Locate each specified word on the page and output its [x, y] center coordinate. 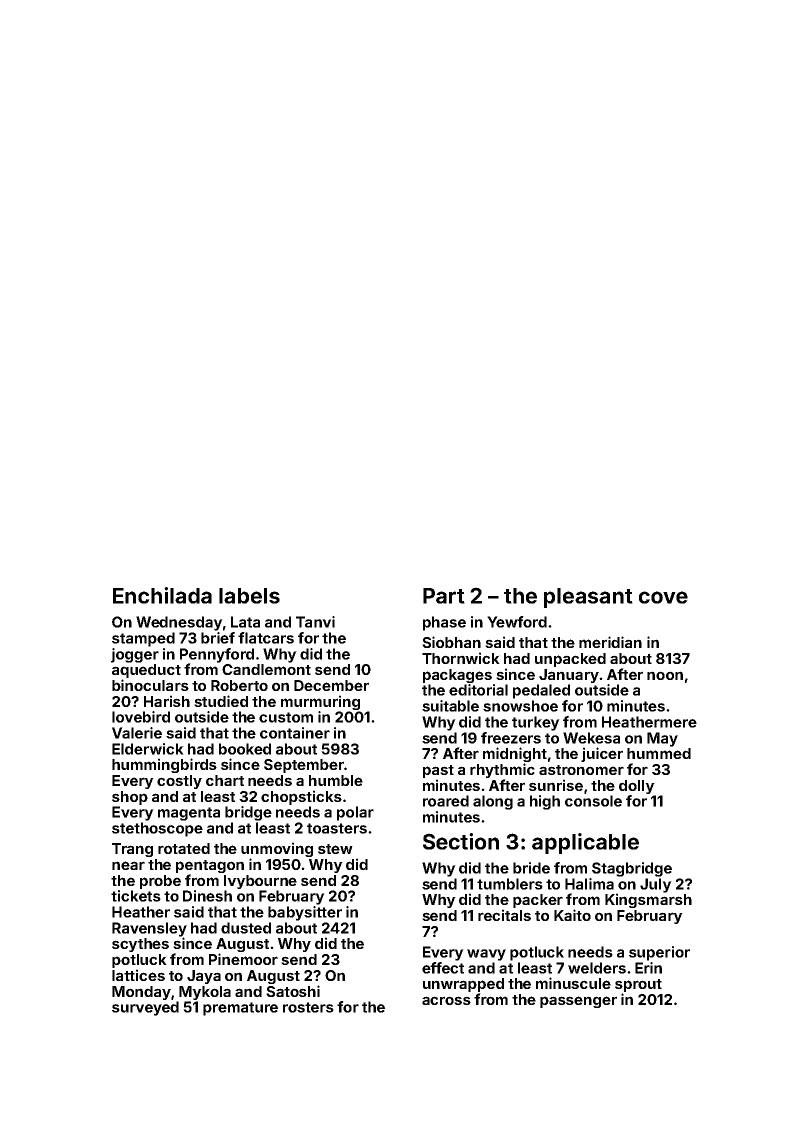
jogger [135, 655]
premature [240, 1009]
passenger [578, 1002]
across [446, 1000]
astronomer [581, 770]
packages [457, 676]
